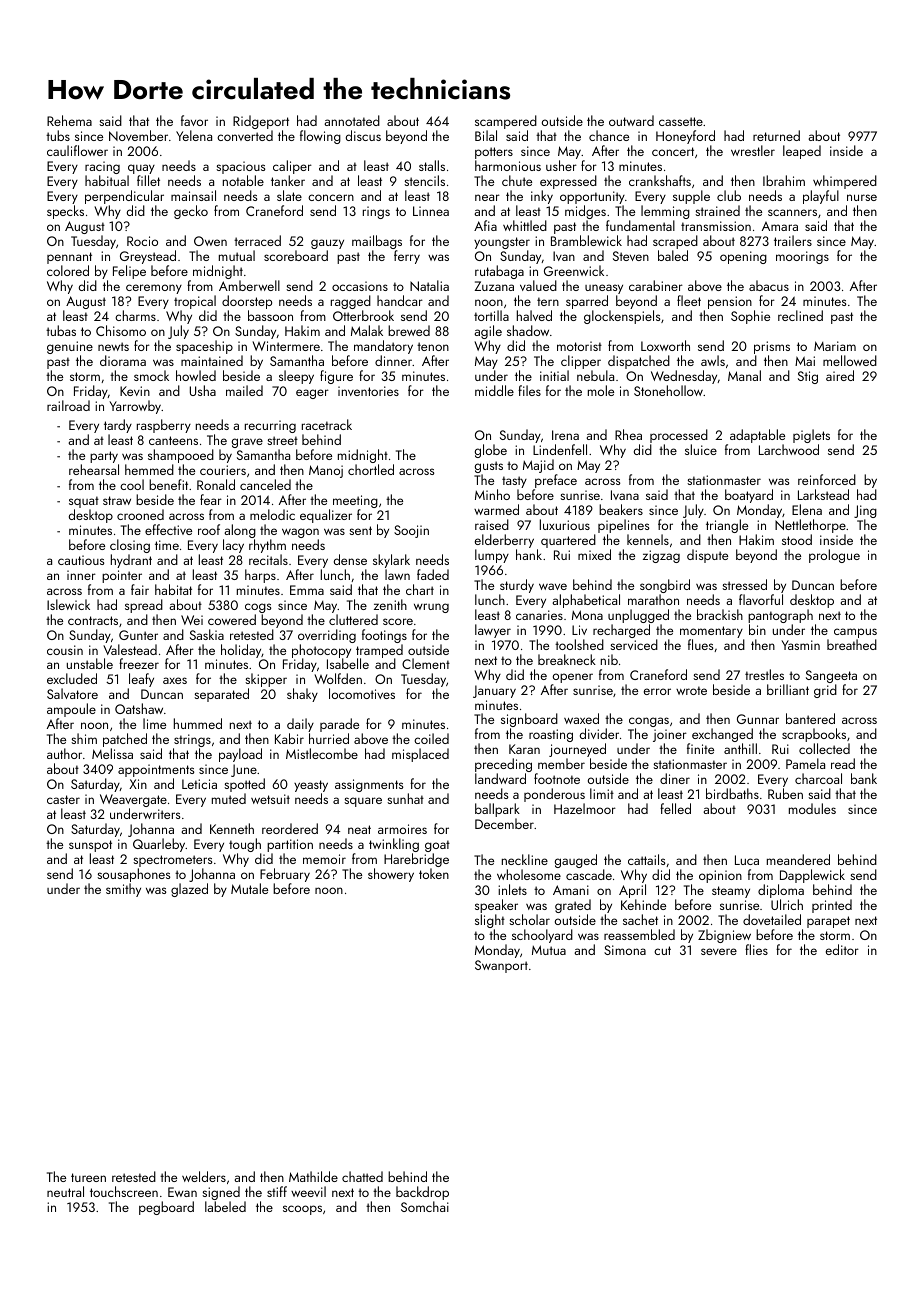  What do you see at coordinates (121, 330) in the screenshot?
I see `Chisomo` at bounding box center [121, 330].
